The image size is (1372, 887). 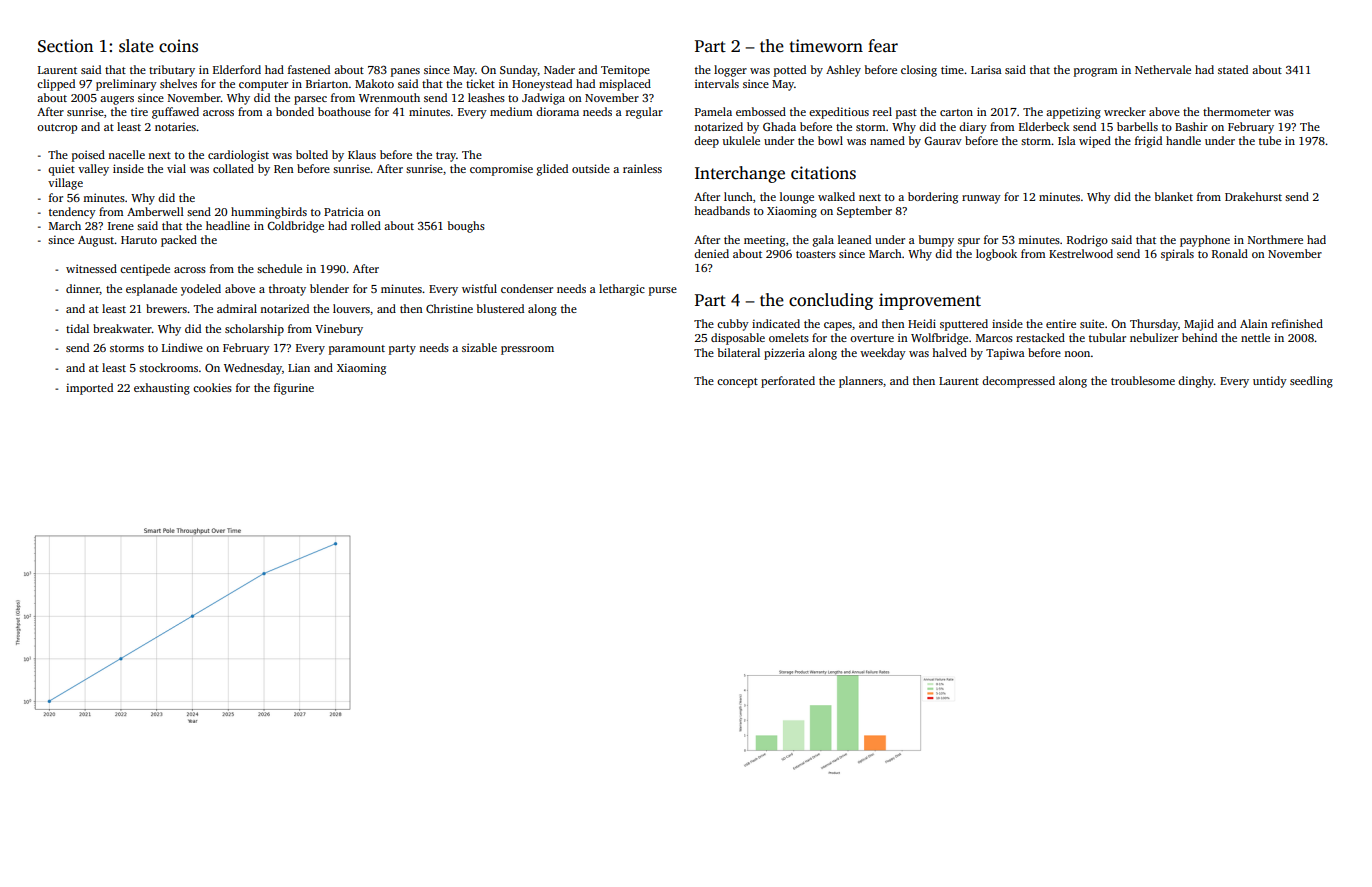 What do you see at coordinates (1275, 239) in the screenshot?
I see `Northmere` at bounding box center [1275, 239].
